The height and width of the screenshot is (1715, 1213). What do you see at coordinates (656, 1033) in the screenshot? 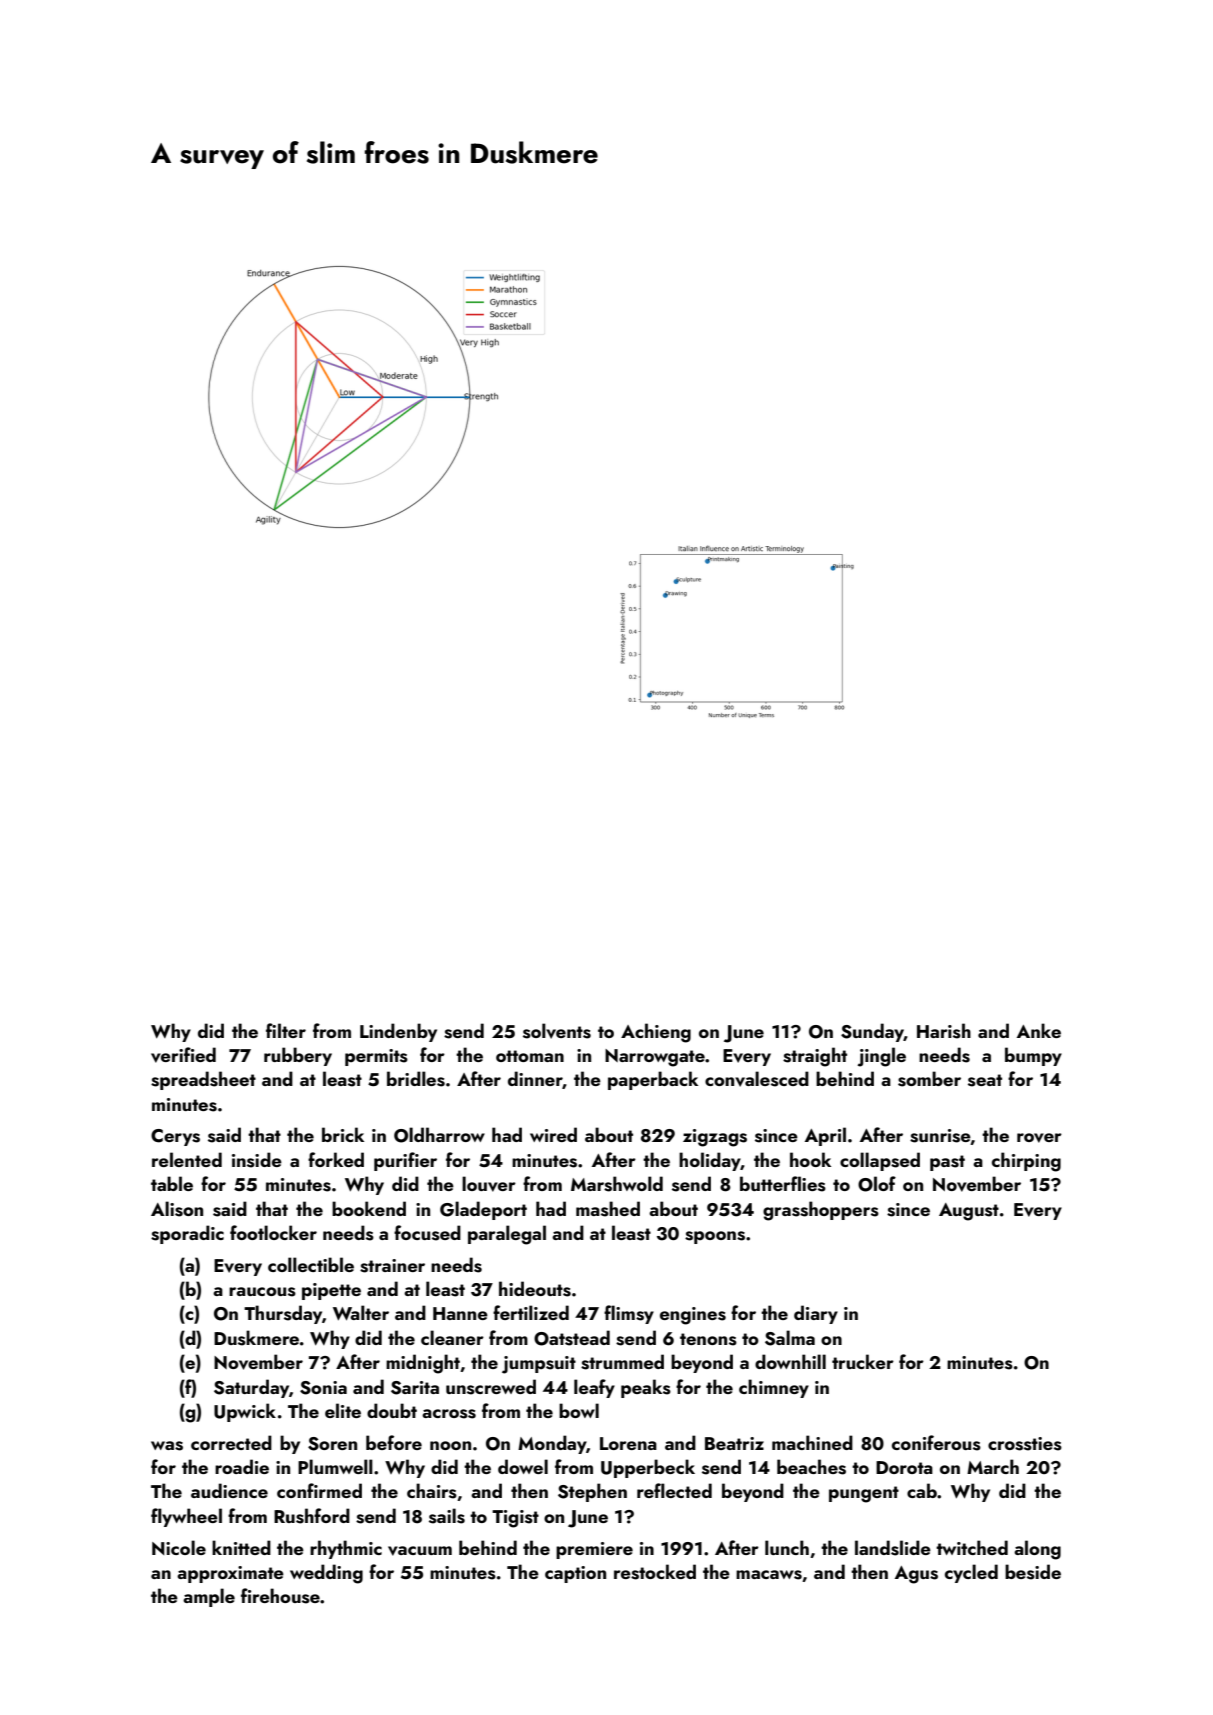
I see `Achieng` at bounding box center [656, 1033].
